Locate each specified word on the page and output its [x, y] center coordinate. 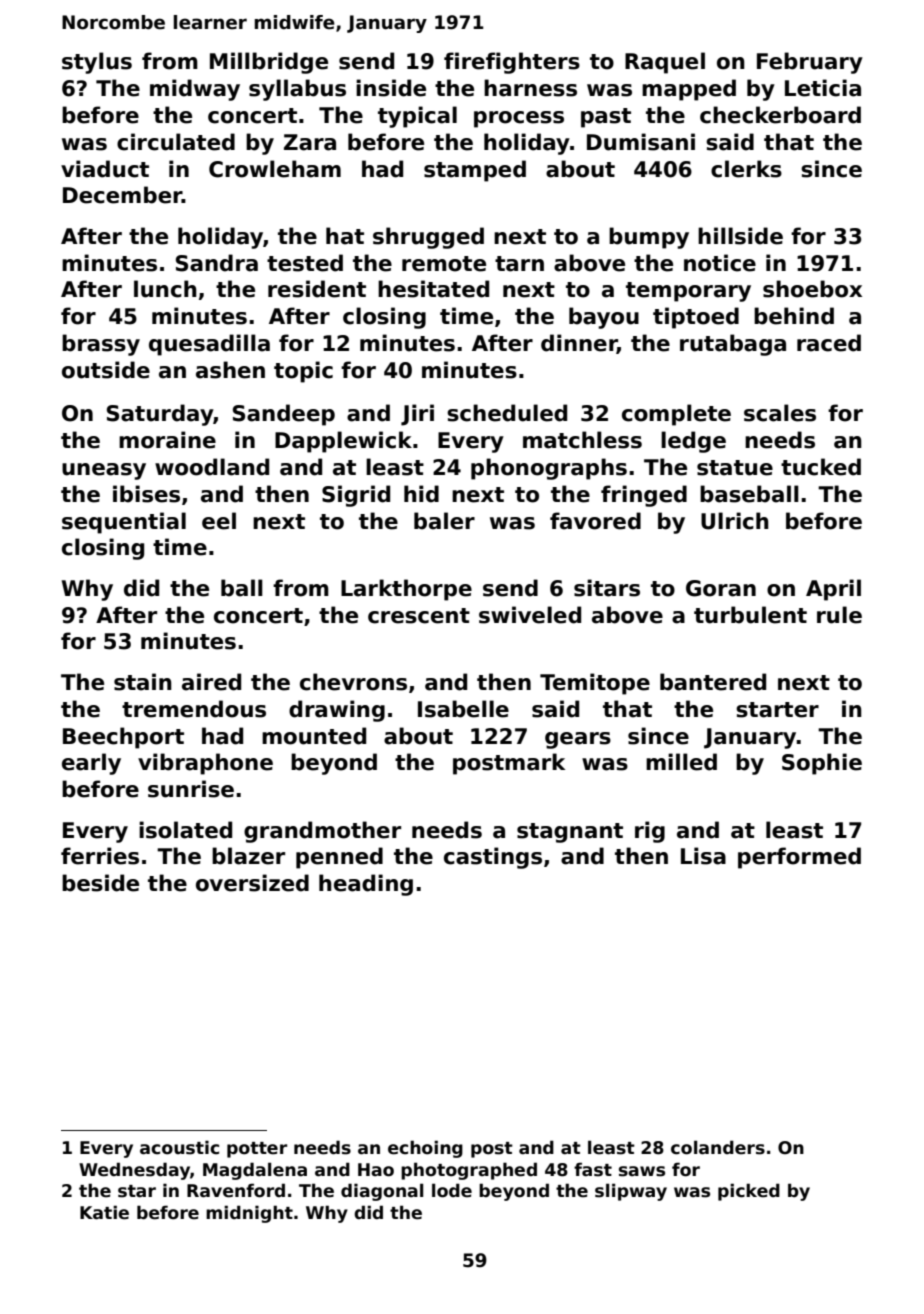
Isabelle [463, 709]
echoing [425, 1149]
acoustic [179, 1147]
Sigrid [356, 496]
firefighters [512, 63]
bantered [713, 682]
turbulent [750, 615]
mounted [314, 736]
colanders [718, 1147]
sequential [124, 523]
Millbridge [269, 63]
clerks [746, 169]
